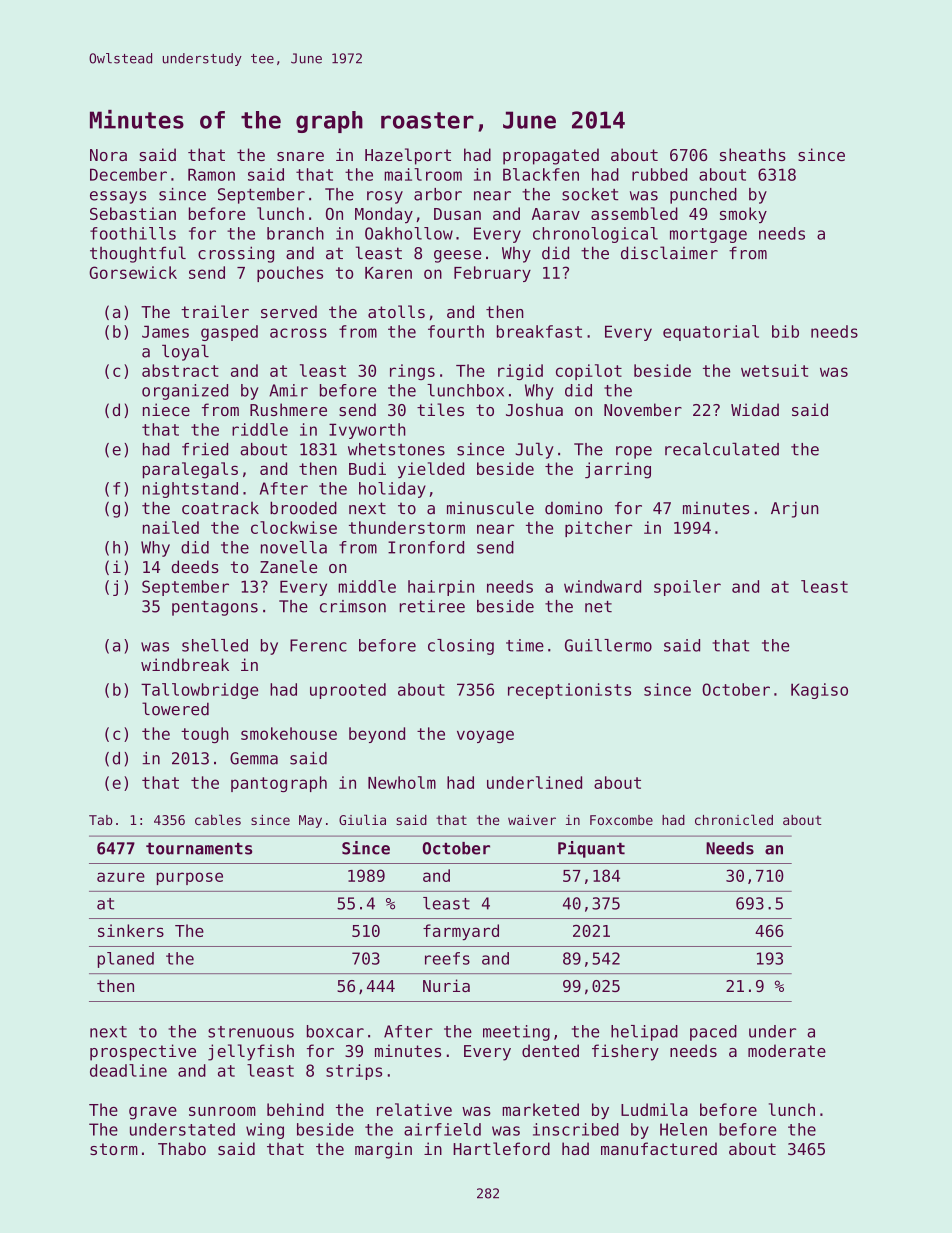 The image size is (952, 1233). What do you see at coordinates (108, 155) in the screenshot?
I see `Nora` at bounding box center [108, 155].
